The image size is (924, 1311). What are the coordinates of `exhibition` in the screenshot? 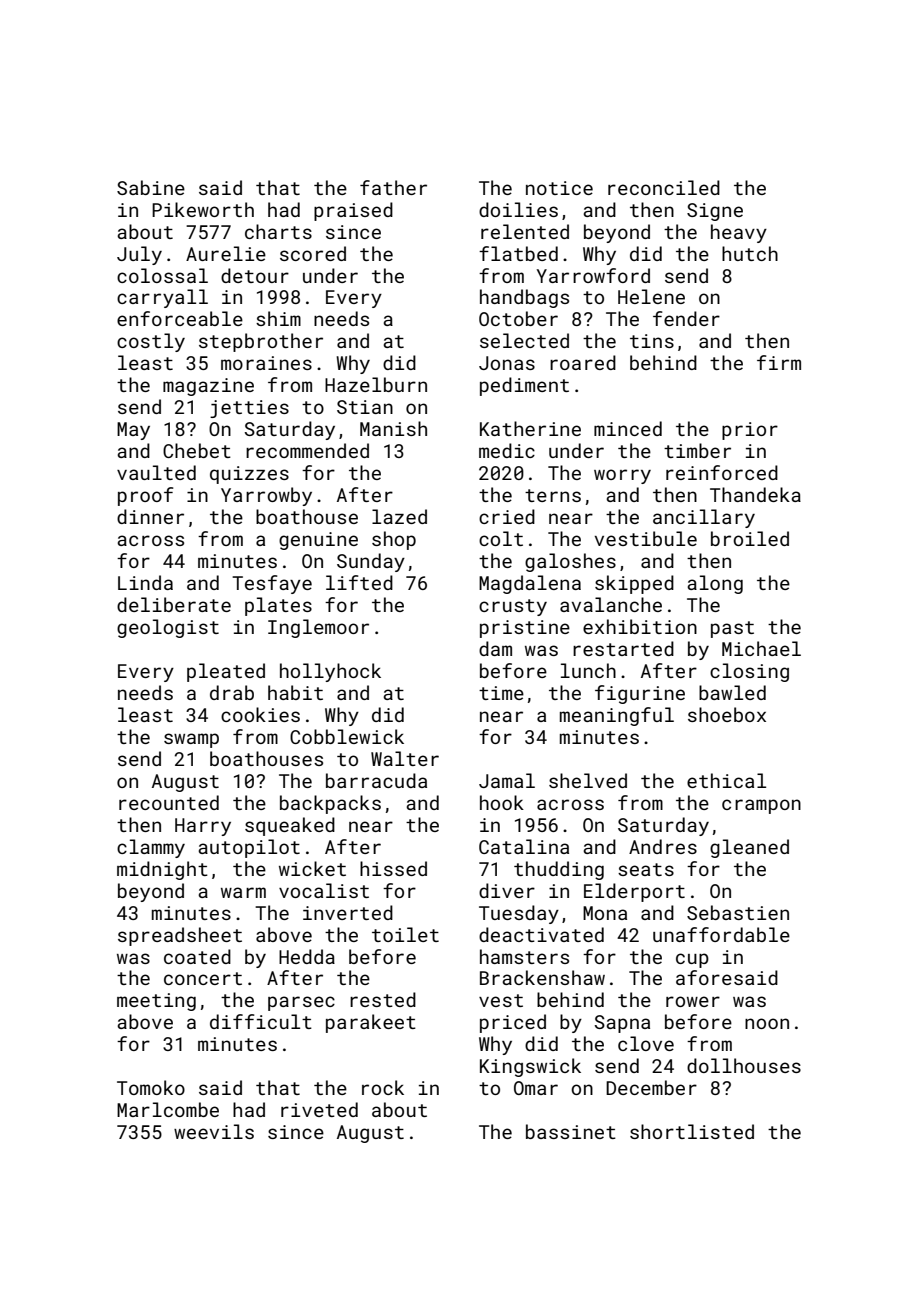 It's located at (640, 626).
